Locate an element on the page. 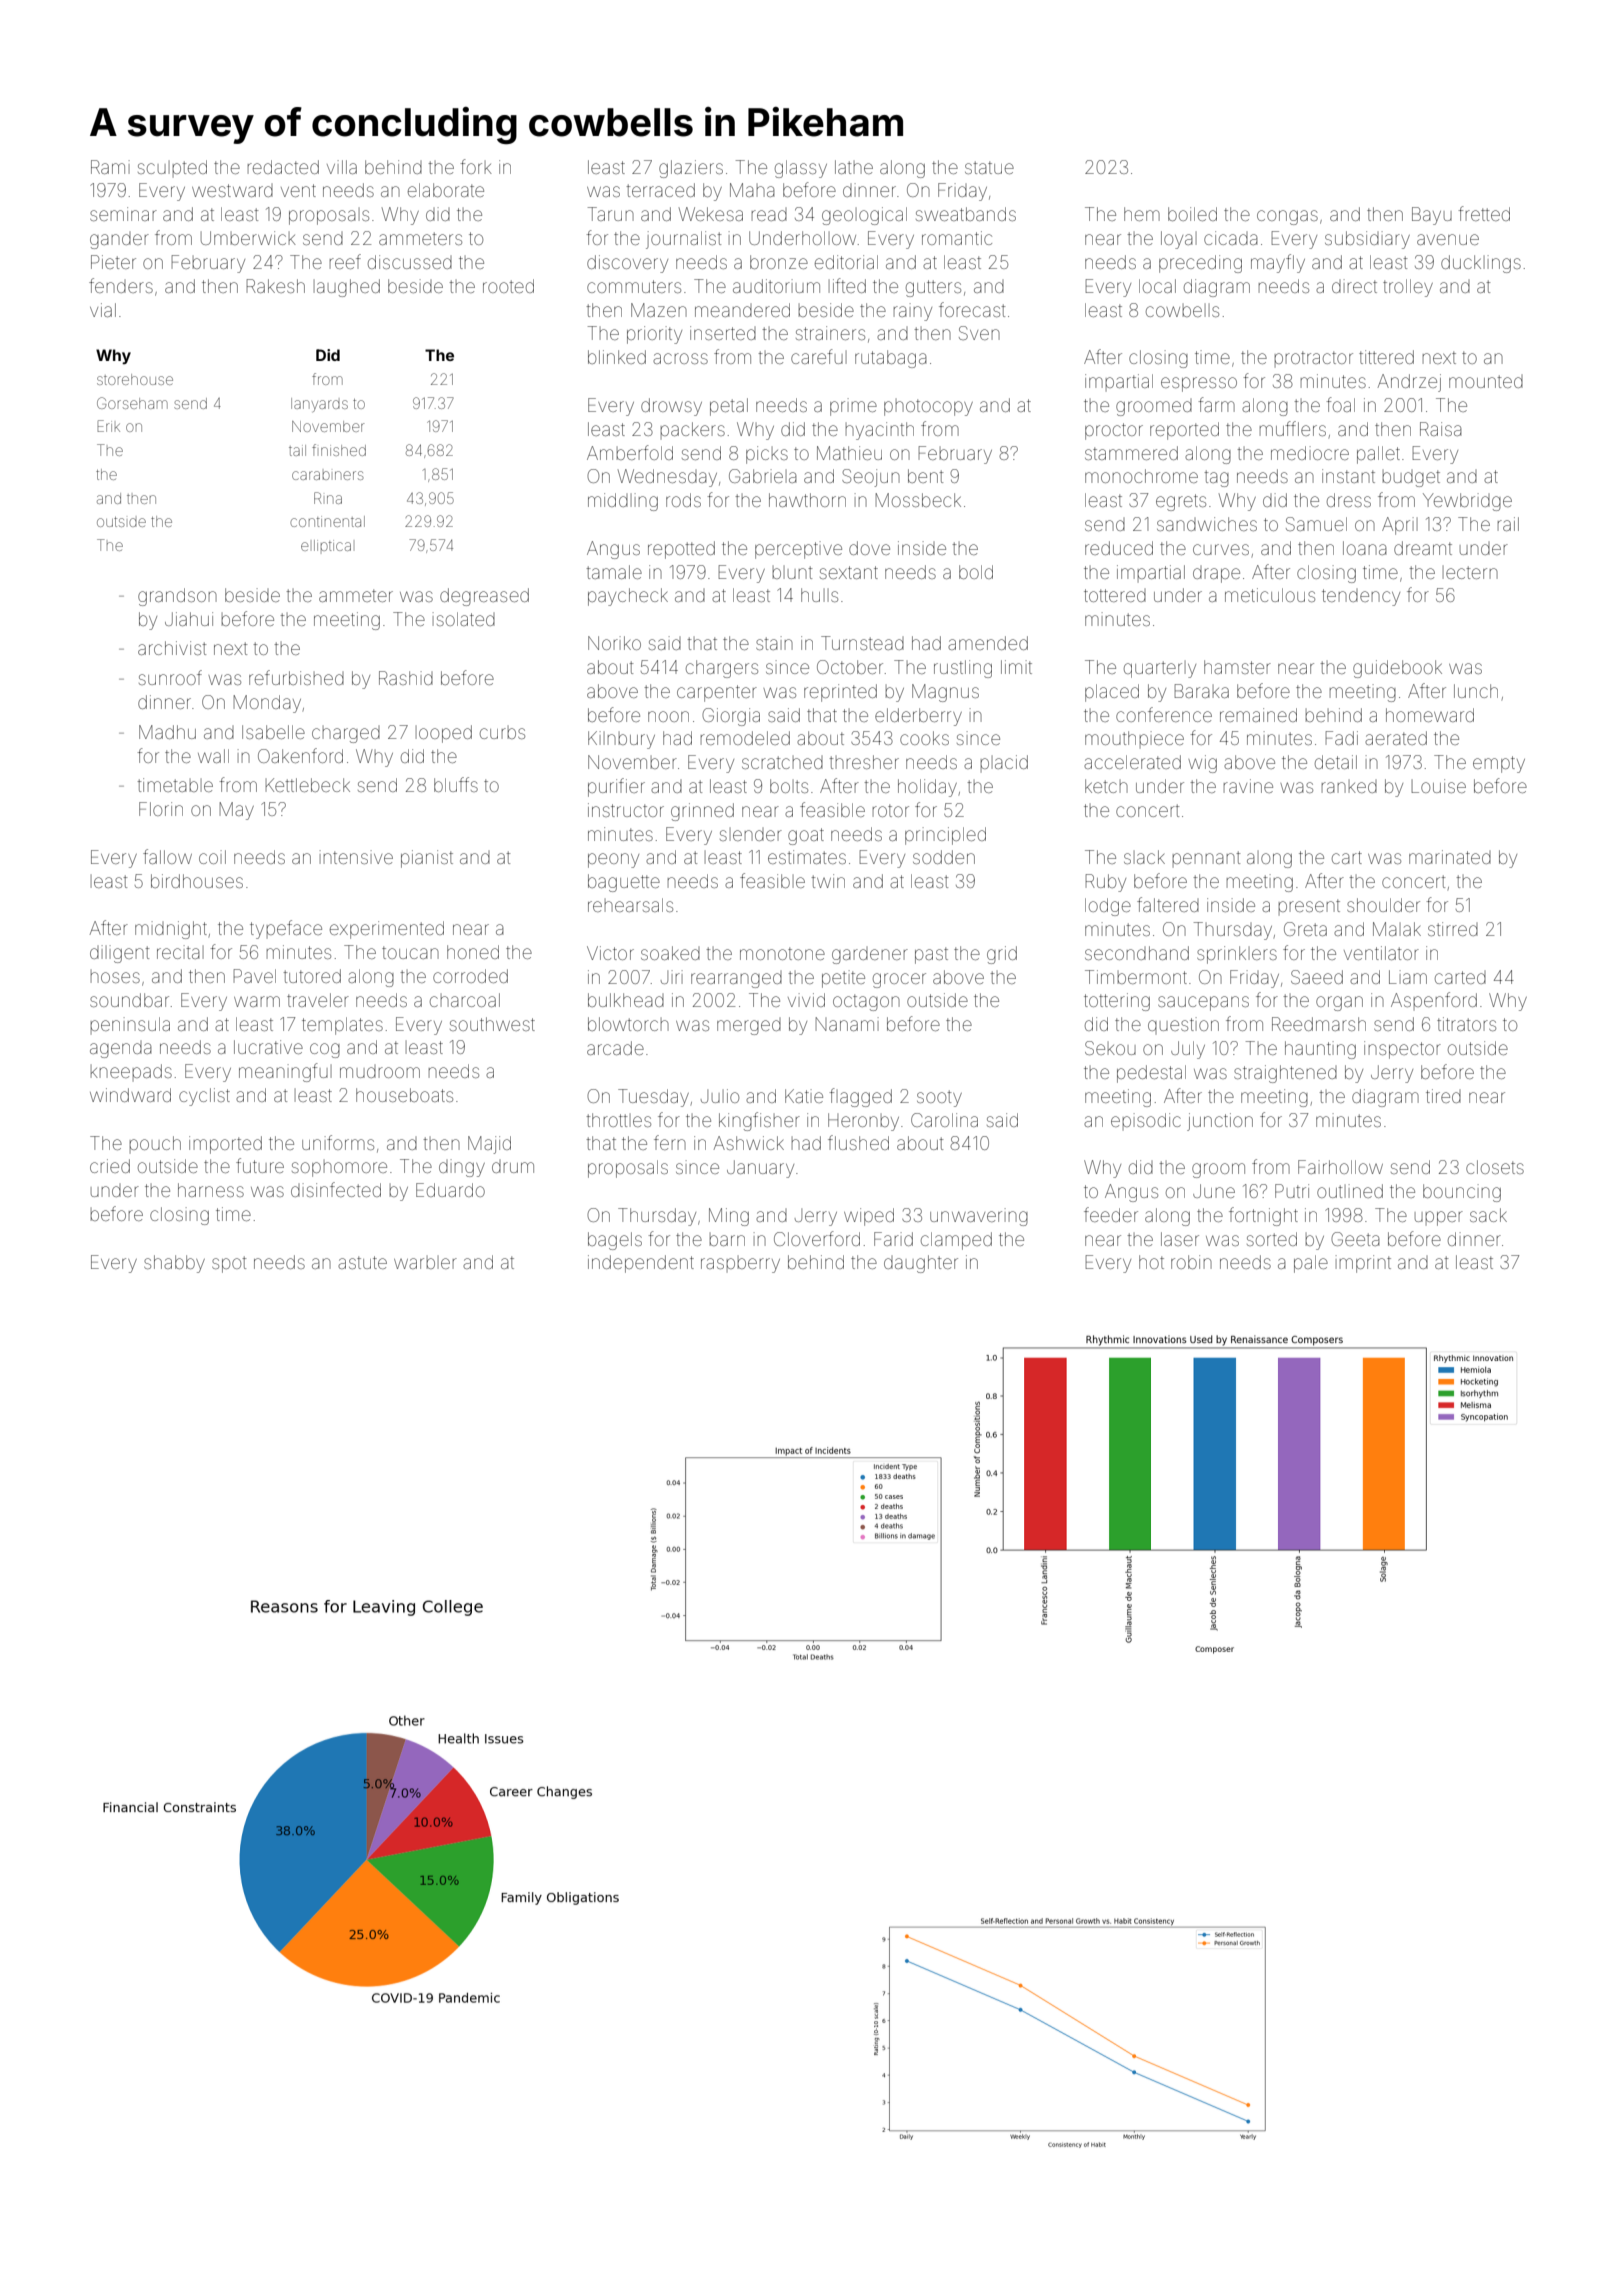 This page has width=1620, height=2292. villa is located at coordinates (342, 167).
